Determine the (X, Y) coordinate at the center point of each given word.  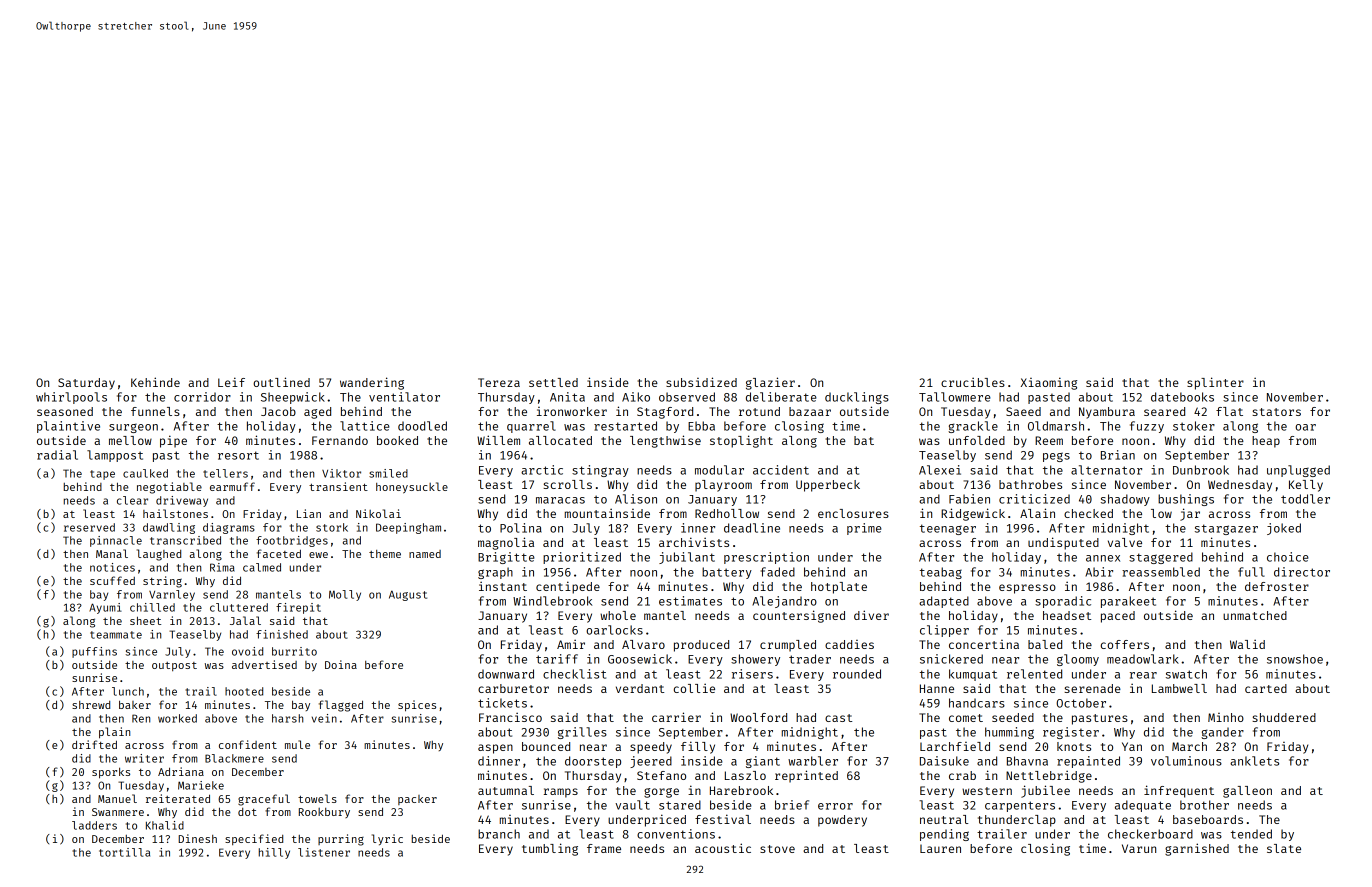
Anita (567, 397)
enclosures (853, 513)
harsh (287, 718)
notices (112, 567)
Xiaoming (1049, 383)
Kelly (1306, 486)
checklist (574, 674)
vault (632, 805)
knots (1074, 746)
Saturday (86, 384)
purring (341, 840)
